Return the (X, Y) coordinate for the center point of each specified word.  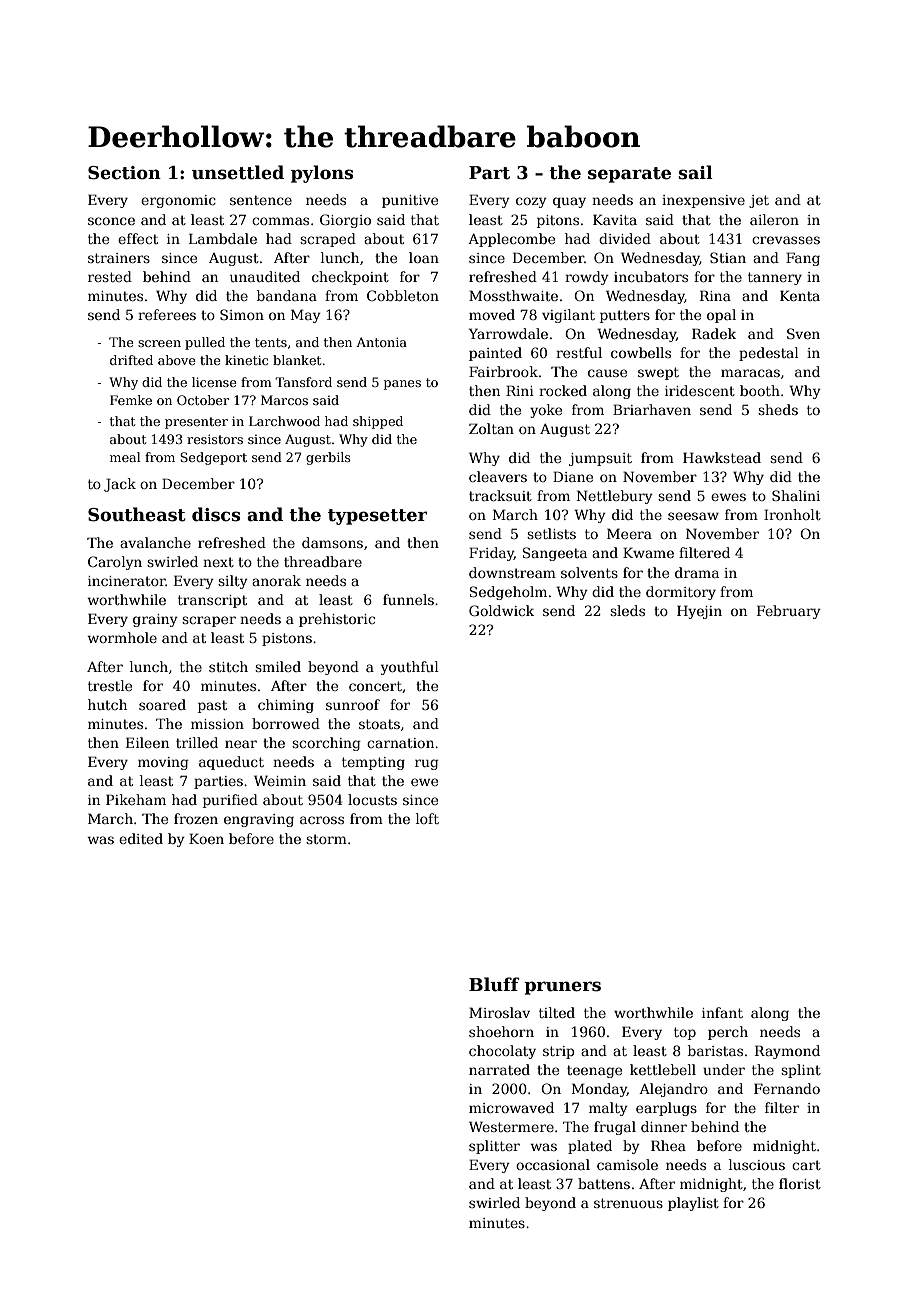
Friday (491, 554)
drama (697, 572)
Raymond (787, 1052)
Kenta (800, 295)
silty (233, 582)
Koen (206, 838)
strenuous (628, 1203)
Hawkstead (722, 457)
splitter (494, 1147)
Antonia (381, 342)
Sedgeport (213, 458)
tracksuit (500, 495)
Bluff (494, 984)
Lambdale (223, 238)
